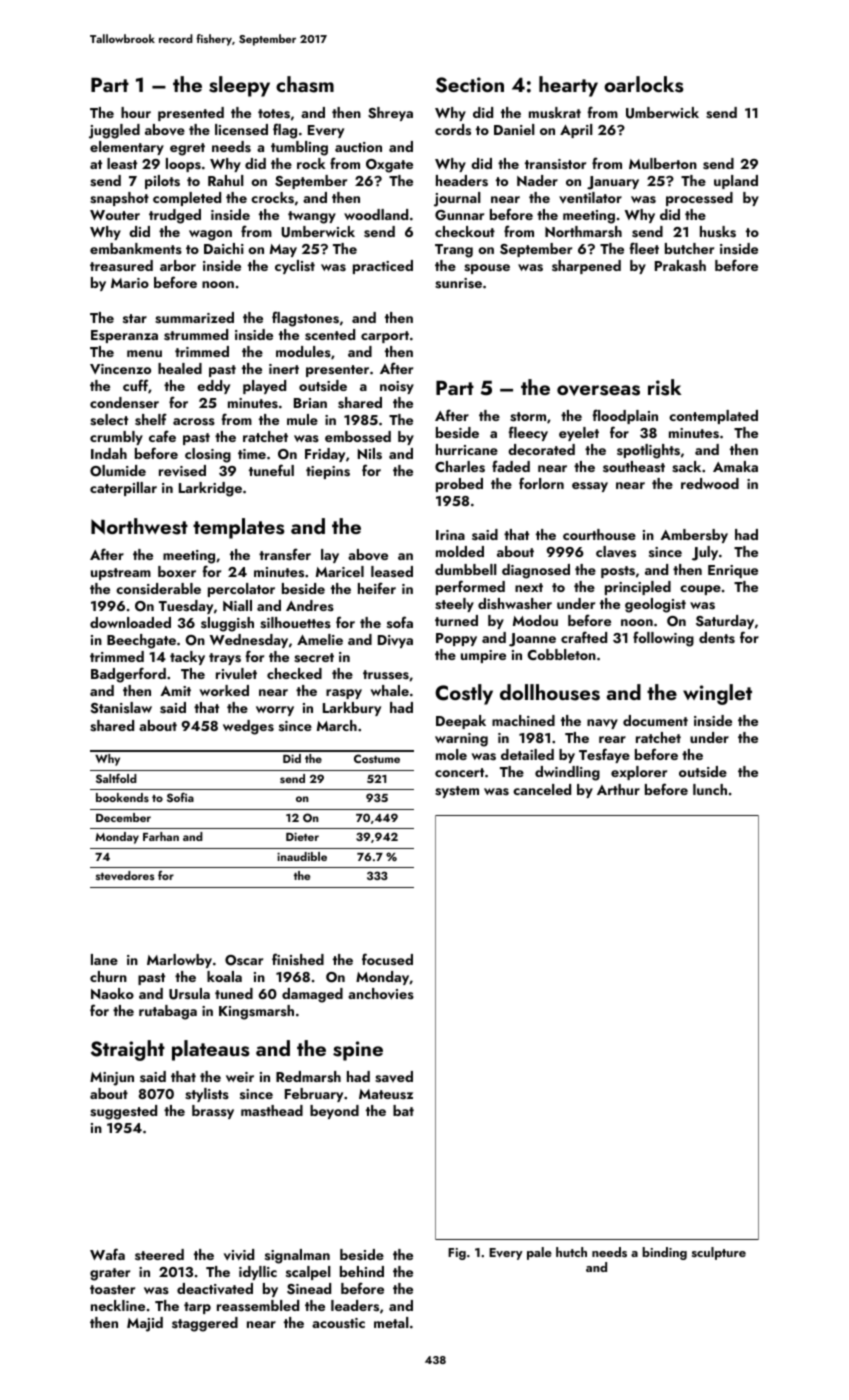 The image size is (849, 1400). I want to click on staggered, so click(205, 1324).
